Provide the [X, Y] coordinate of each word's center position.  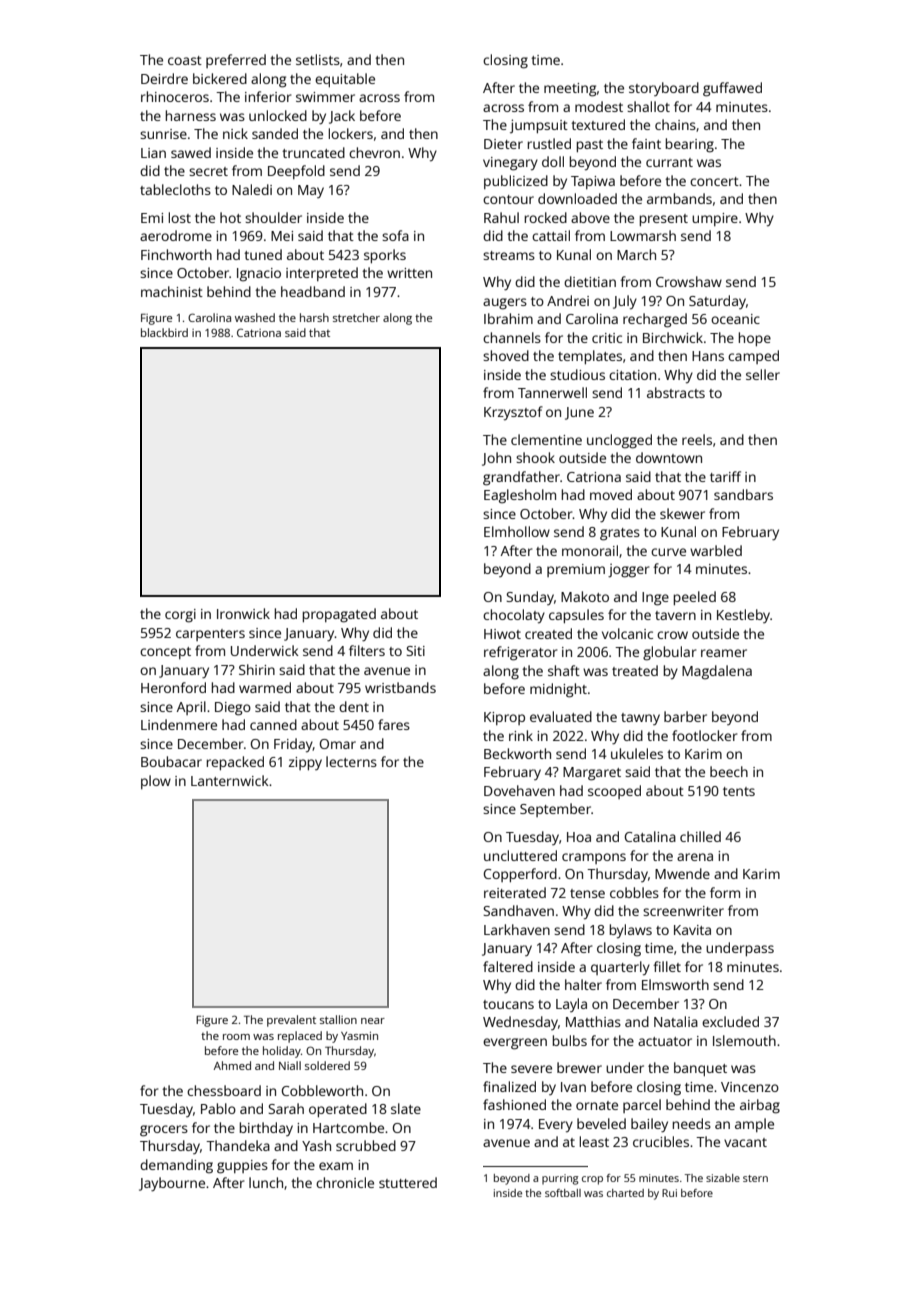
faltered [508, 966]
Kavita [692, 930]
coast [185, 60]
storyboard [664, 89]
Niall [290, 1065]
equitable [345, 80]
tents [739, 791]
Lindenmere [179, 724]
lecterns [351, 761]
